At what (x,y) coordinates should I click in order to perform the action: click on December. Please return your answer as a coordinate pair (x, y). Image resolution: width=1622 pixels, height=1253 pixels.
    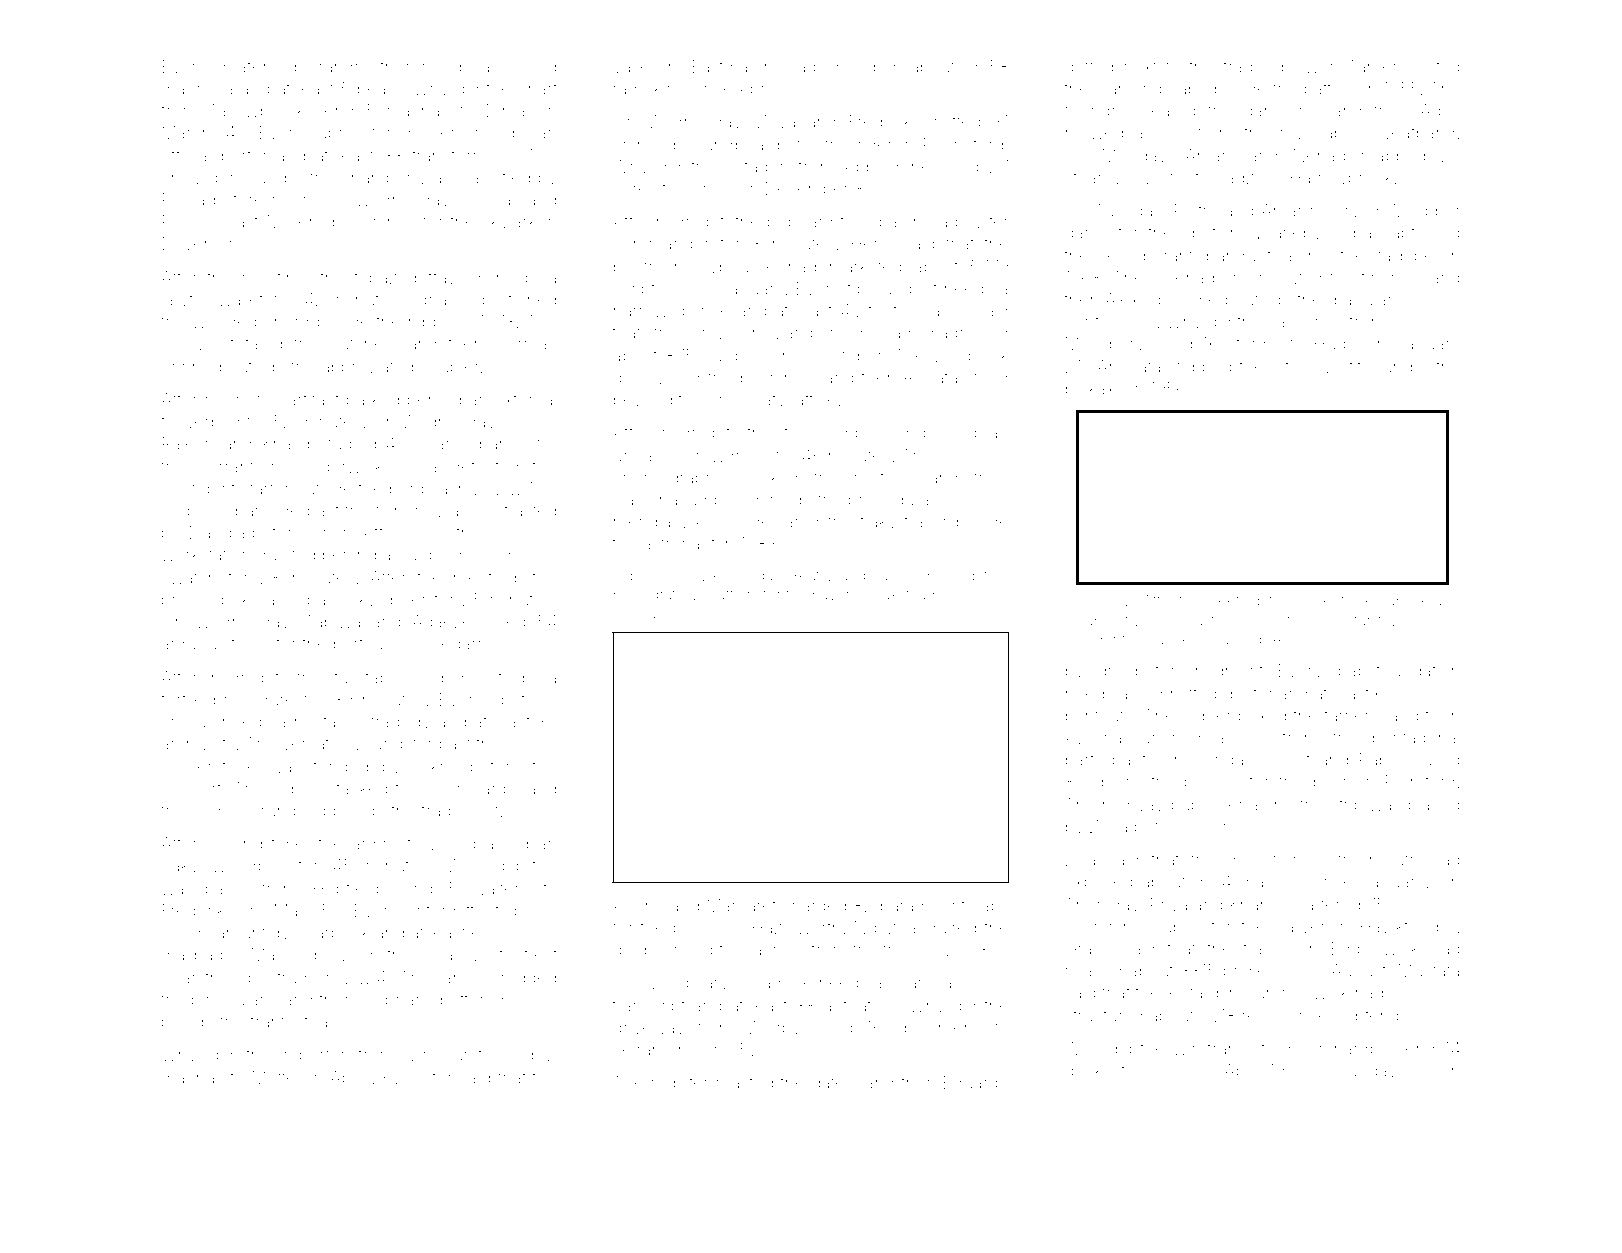
    Looking at the image, I should click on (807, 188).
